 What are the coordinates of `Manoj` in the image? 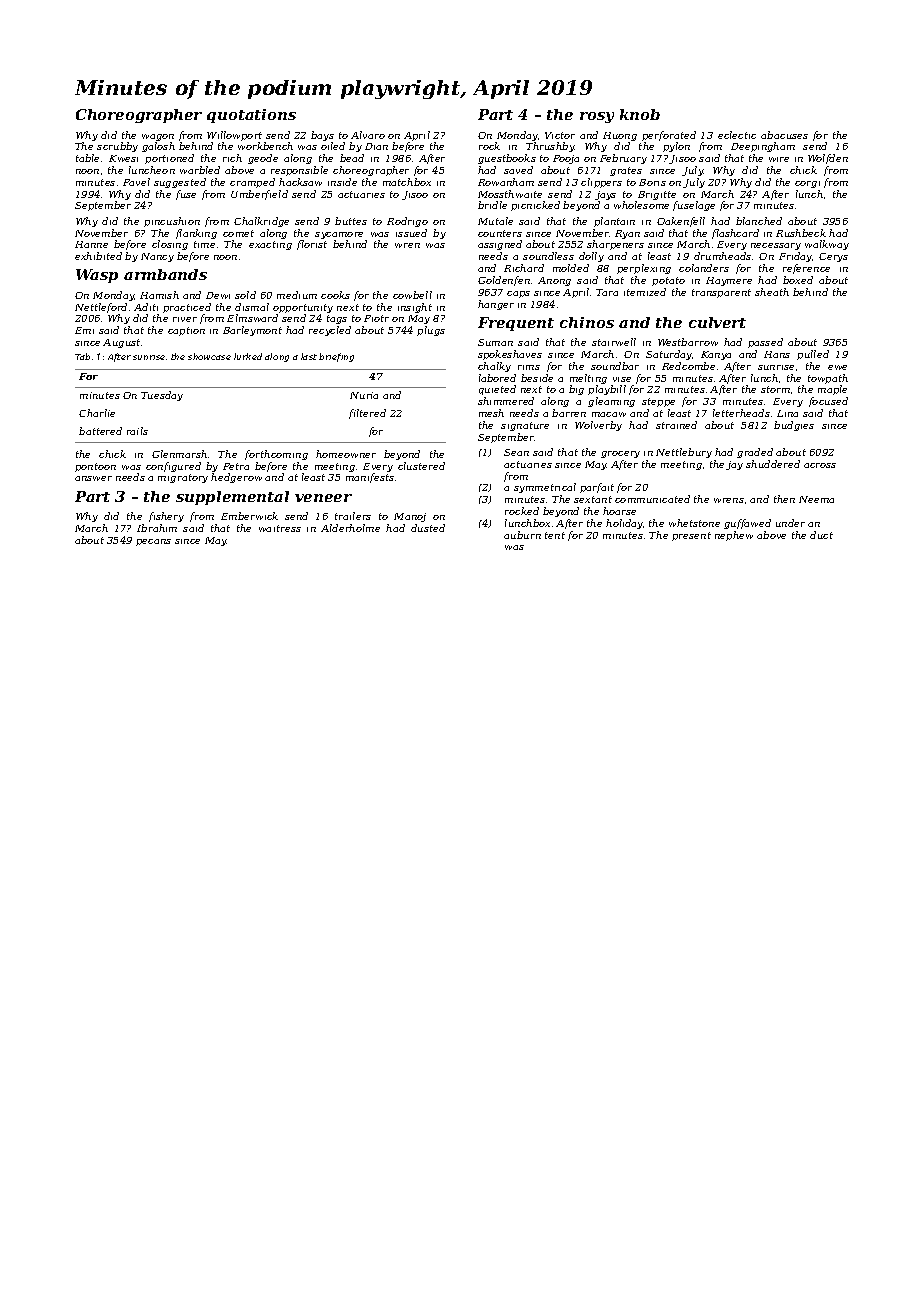 It's located at (410, 517).
